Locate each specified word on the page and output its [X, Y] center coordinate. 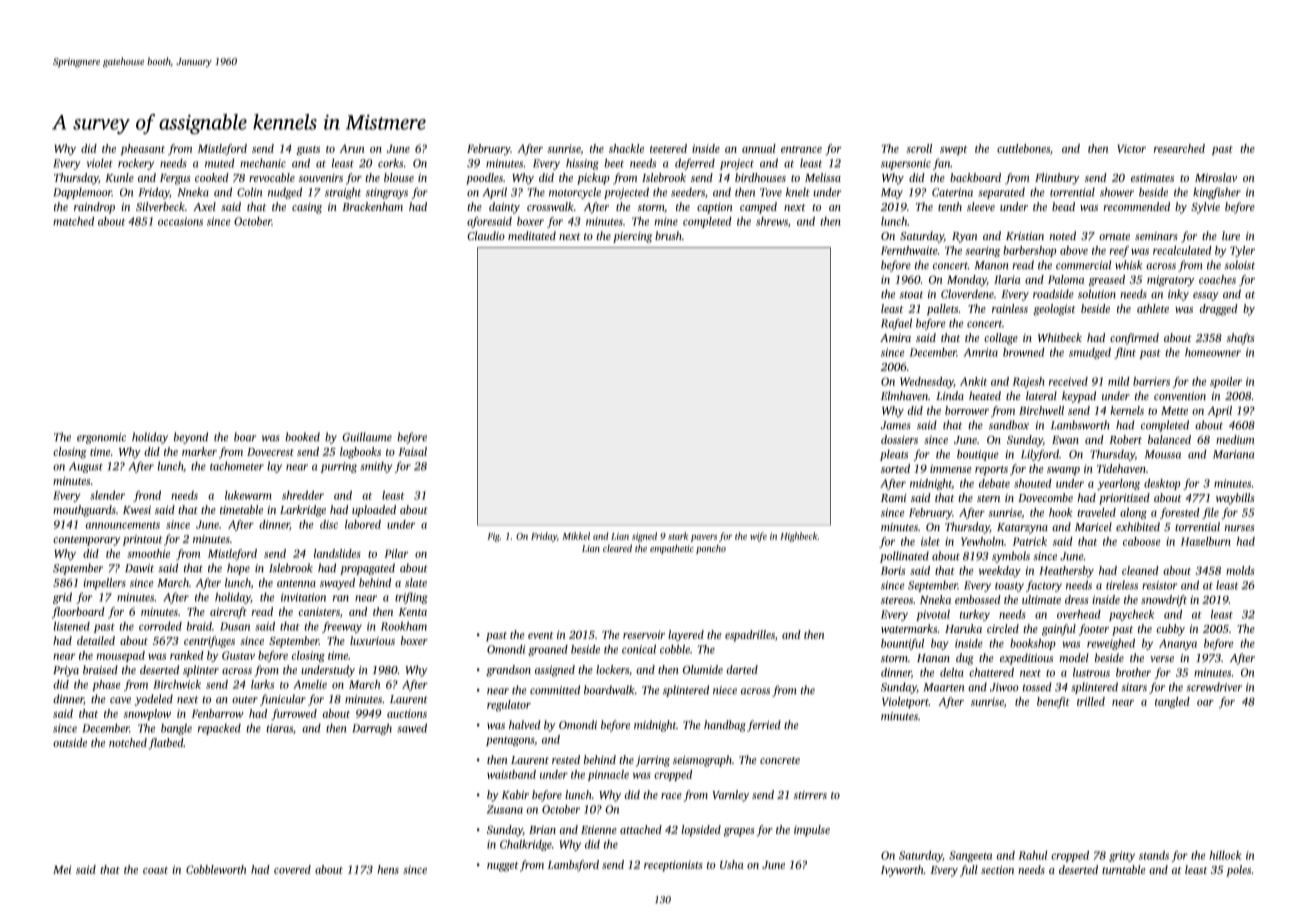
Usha [732, 864]
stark [678, 536]
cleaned [1140, 570]
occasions [180, 221]
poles [1238, 871]
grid [62, 598]
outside [70, 742]
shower [1117, 192]
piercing [632, 237]
